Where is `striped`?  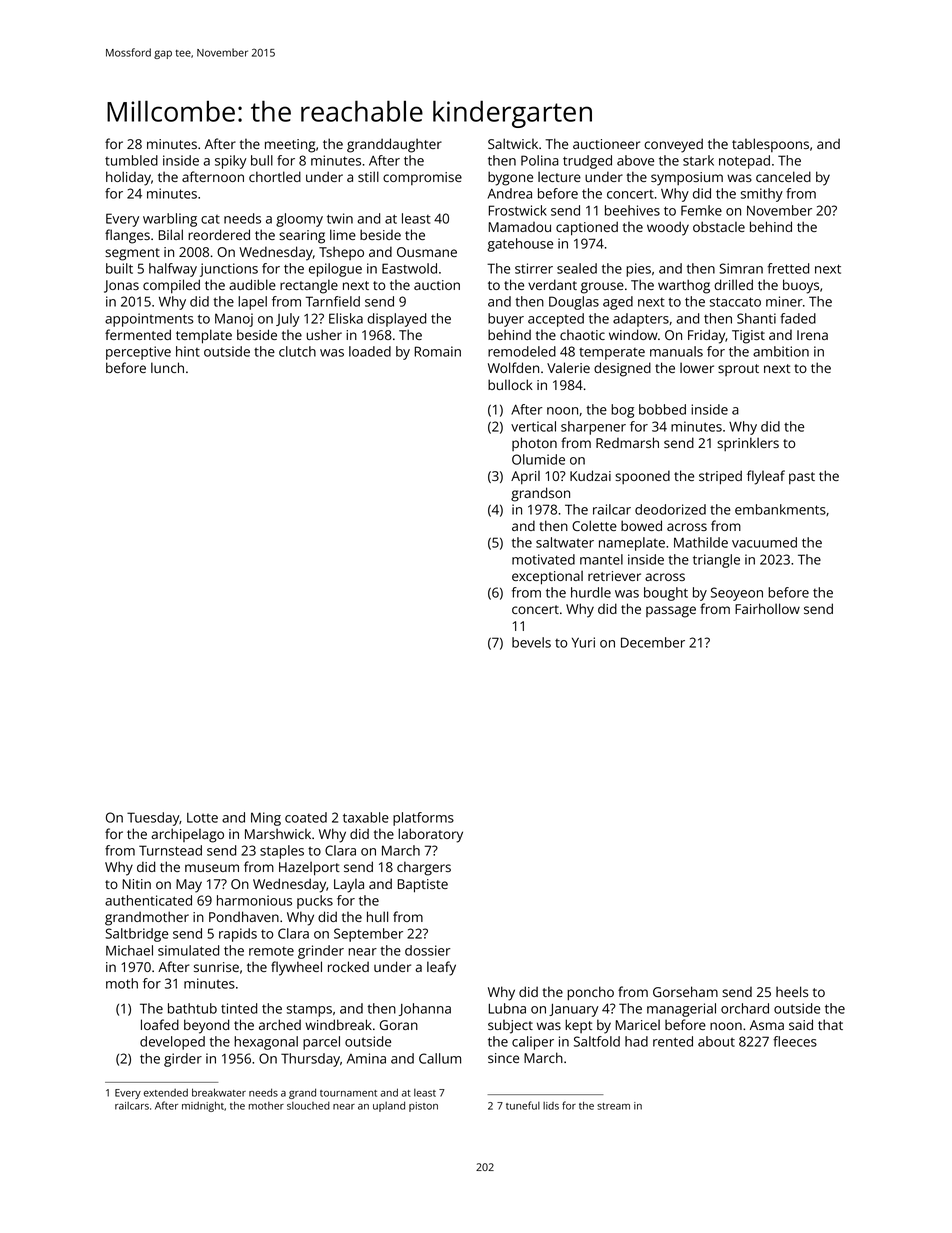
striped is located at coordinates (720, 477).
